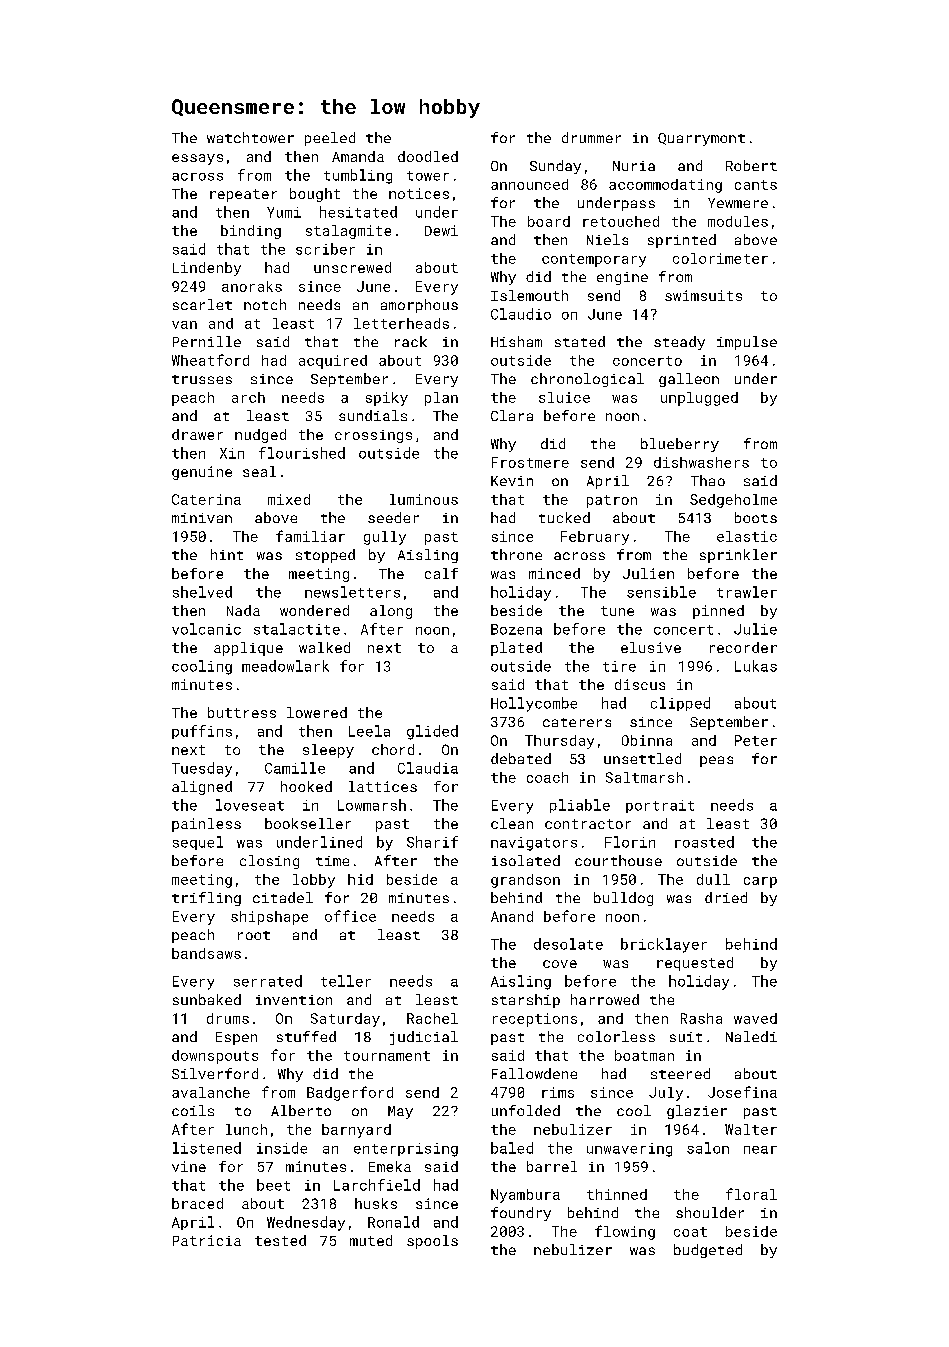 This screenshot has width=949, height=1347. Describe the element at coordinates (755, 1018) in the screenshot. I see `waved` at that location.
